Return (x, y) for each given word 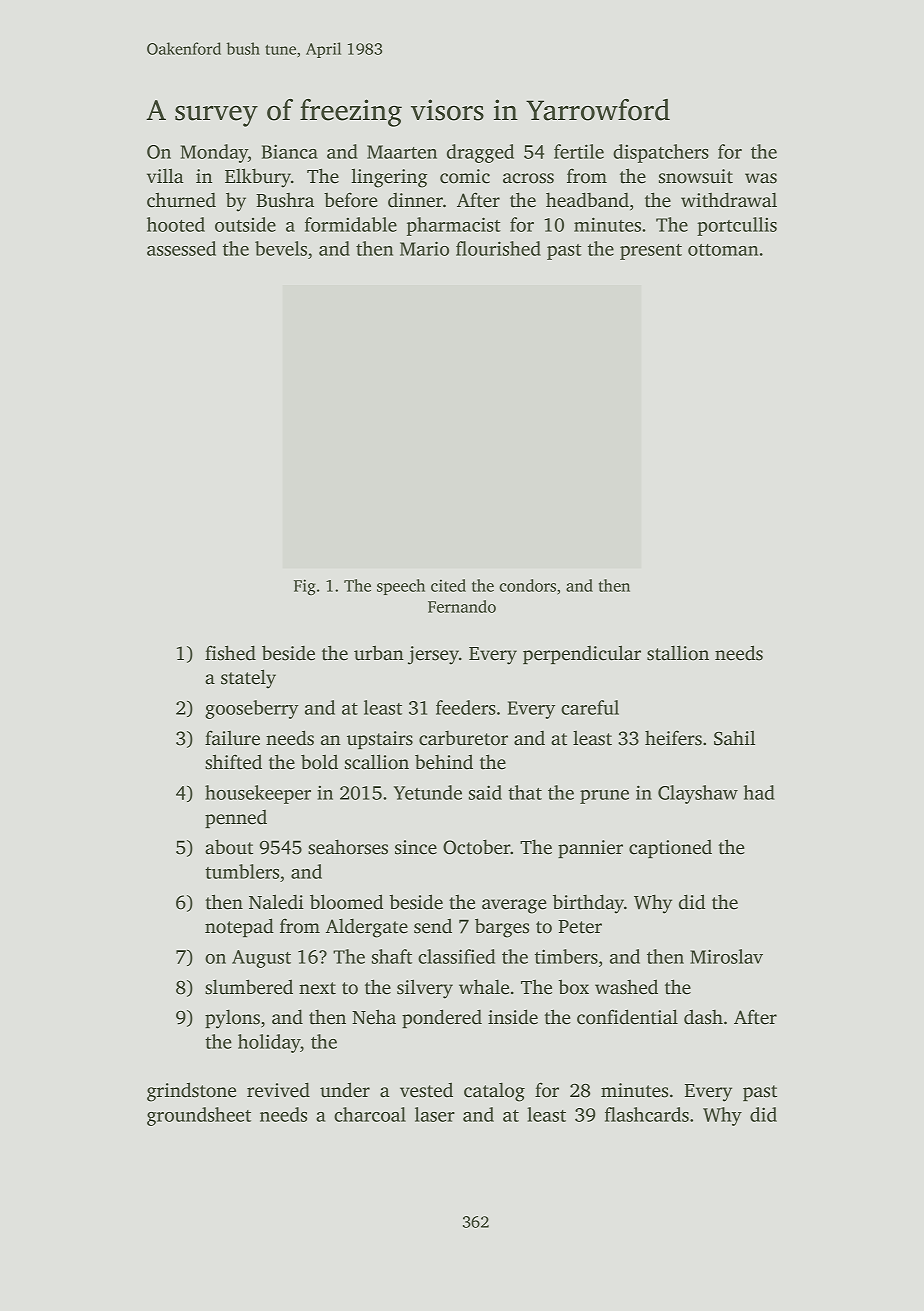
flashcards (647, 1114)
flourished (498, 248)
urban (379, 653)
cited (448, 585)
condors (527, 585)
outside (245, 224)
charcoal (370, 1114)
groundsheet (199, 1116)
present (651, 252)
